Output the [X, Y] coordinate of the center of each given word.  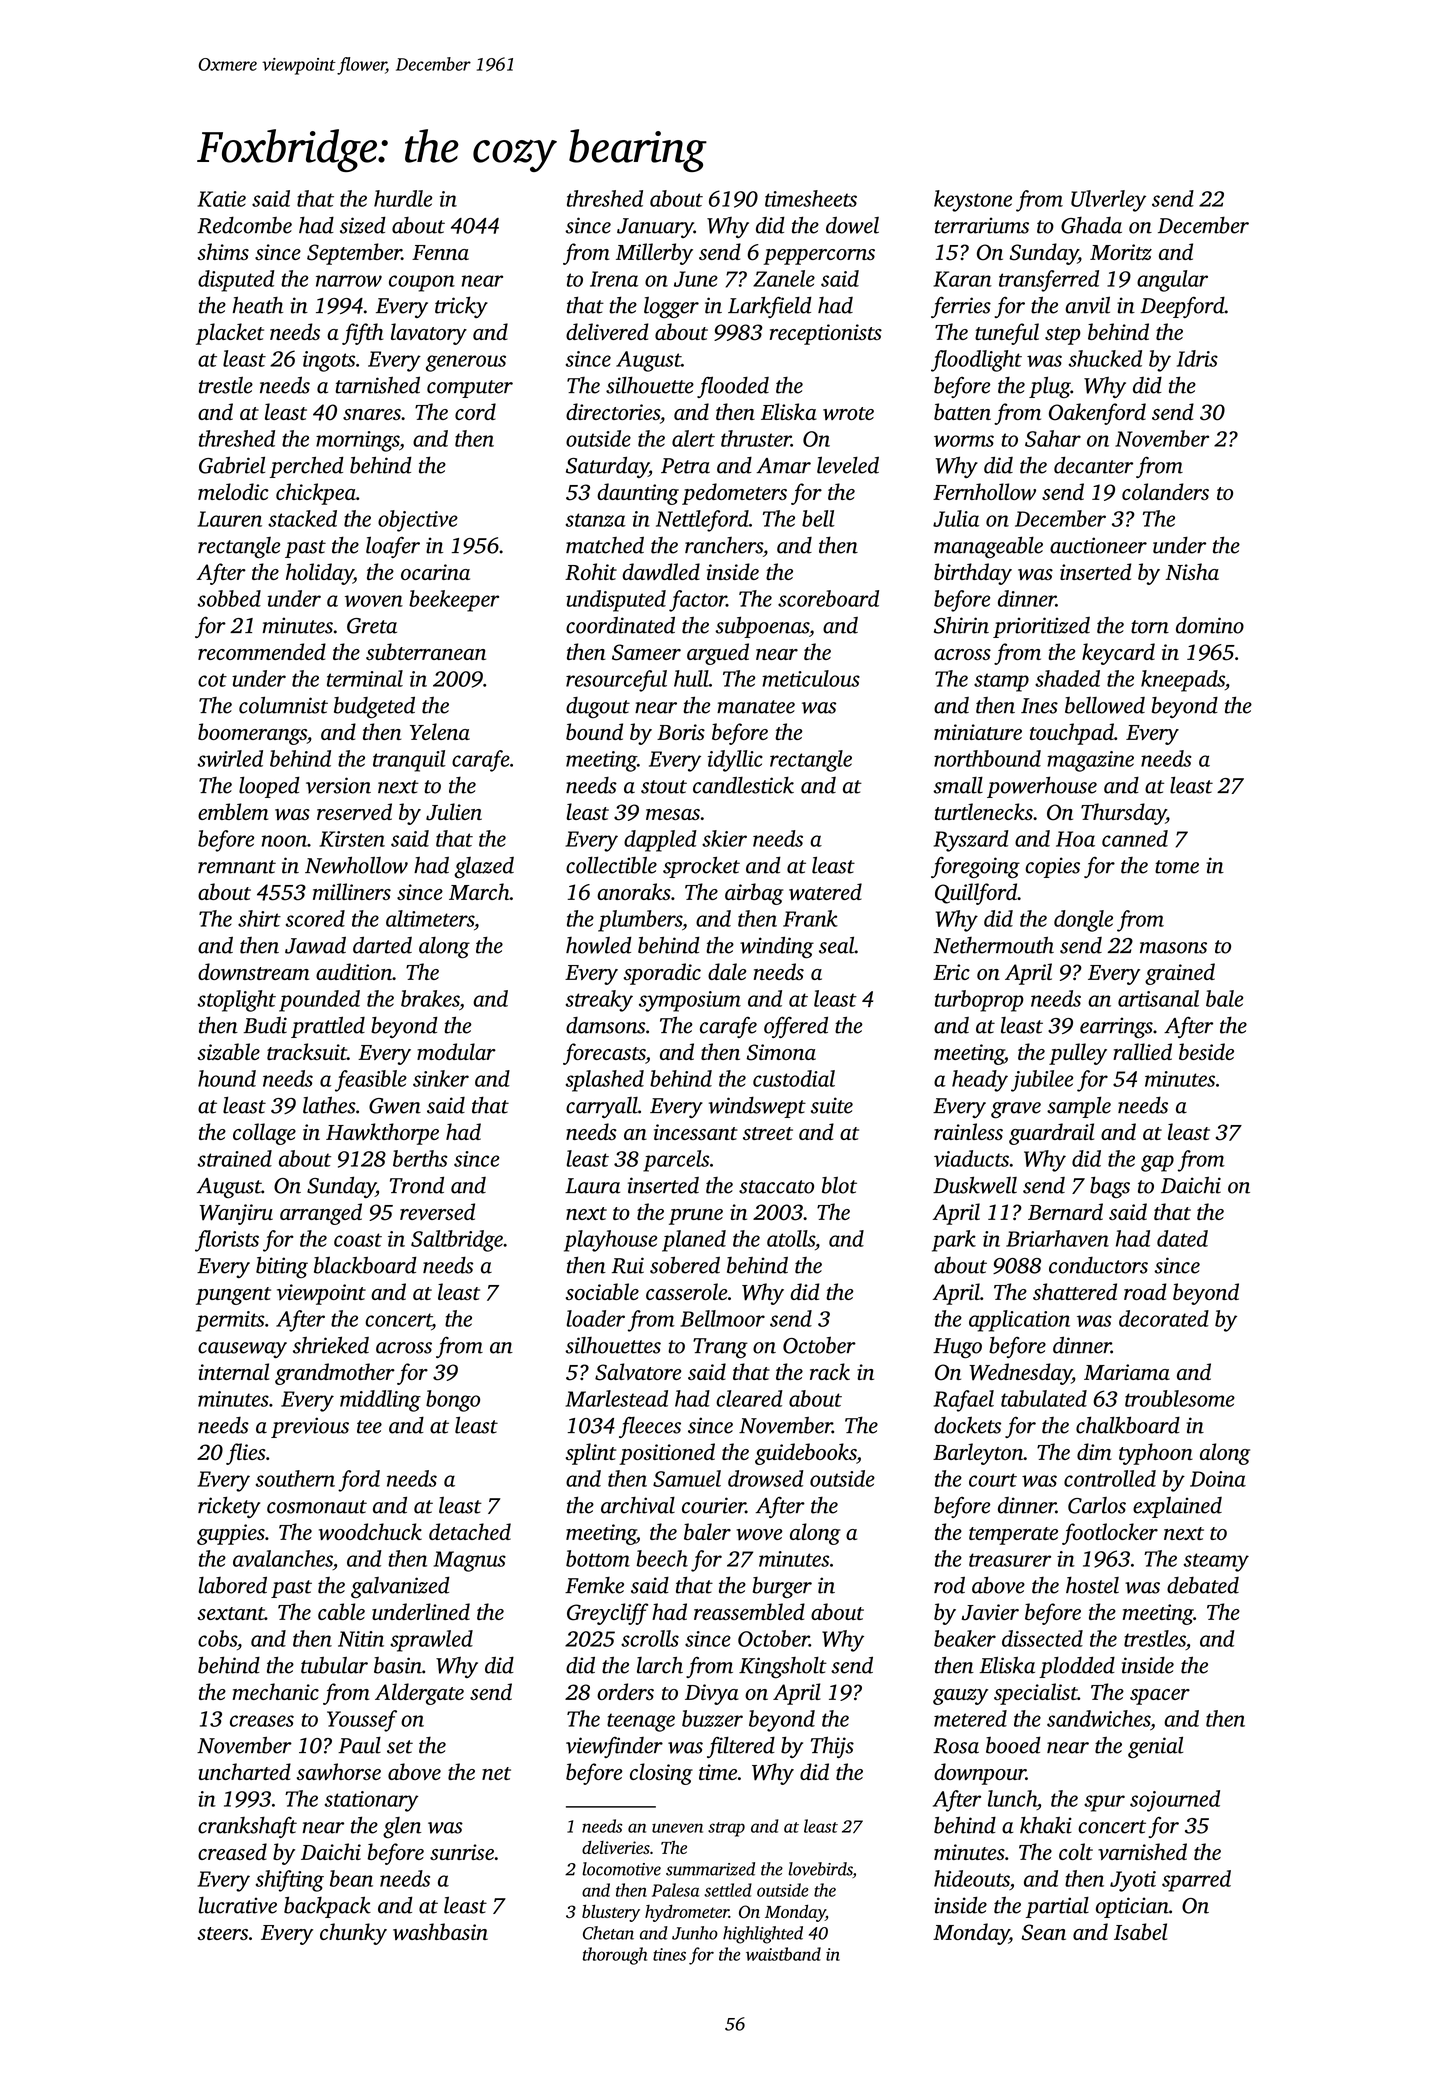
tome [1177, 867]
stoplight [236, 1001]
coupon [422, 283]
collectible [611, 865]
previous [310, 1427]
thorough [615, 1956]
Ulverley [1108, 201]
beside [1206, 1051]
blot [839, 1185]
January [655, 228]
